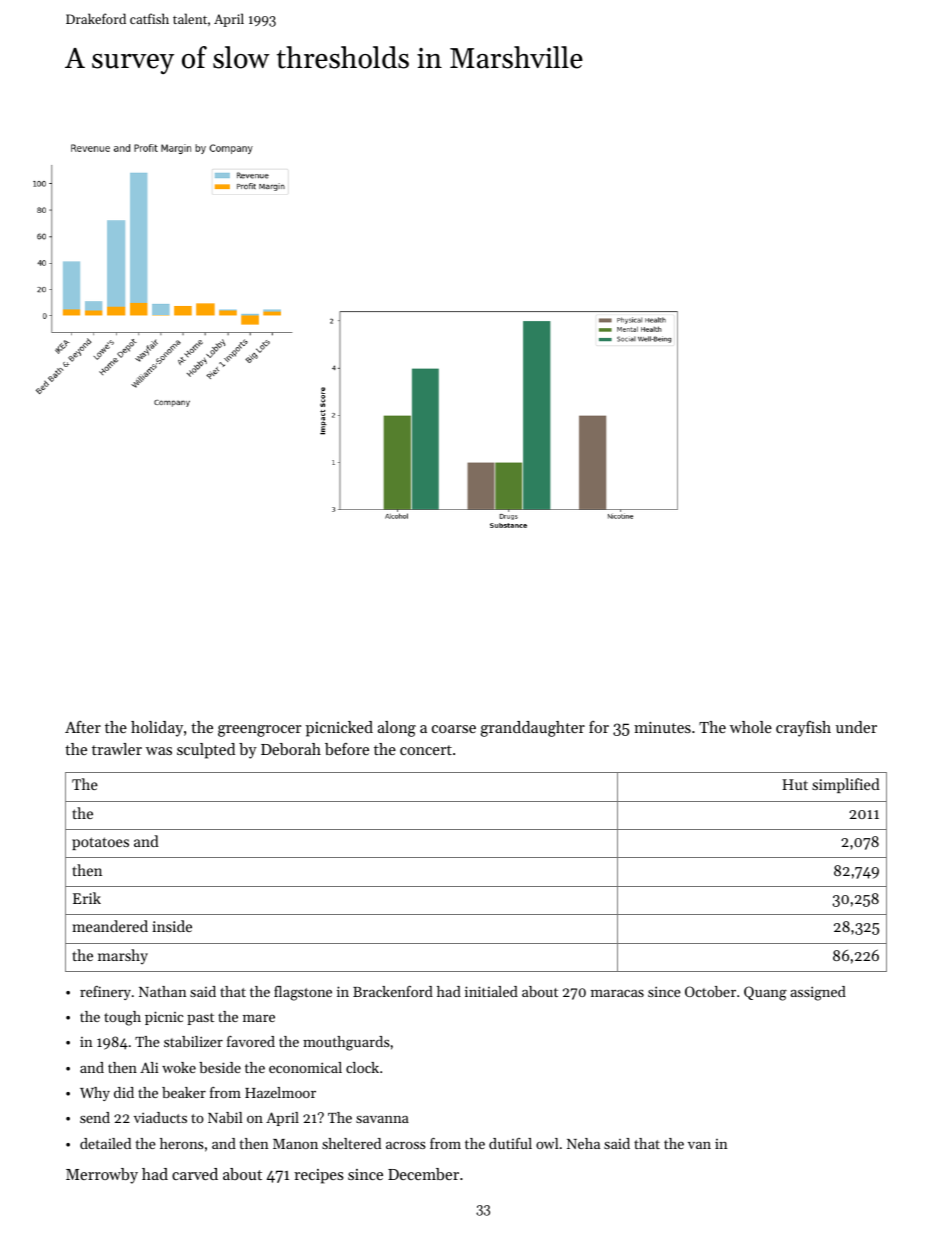 This screenshot has height=1233, width=952. What do you see at coordinates (393, 991) in the screenshot?
I see `Brackenford` at bounding box center [393, 991].
